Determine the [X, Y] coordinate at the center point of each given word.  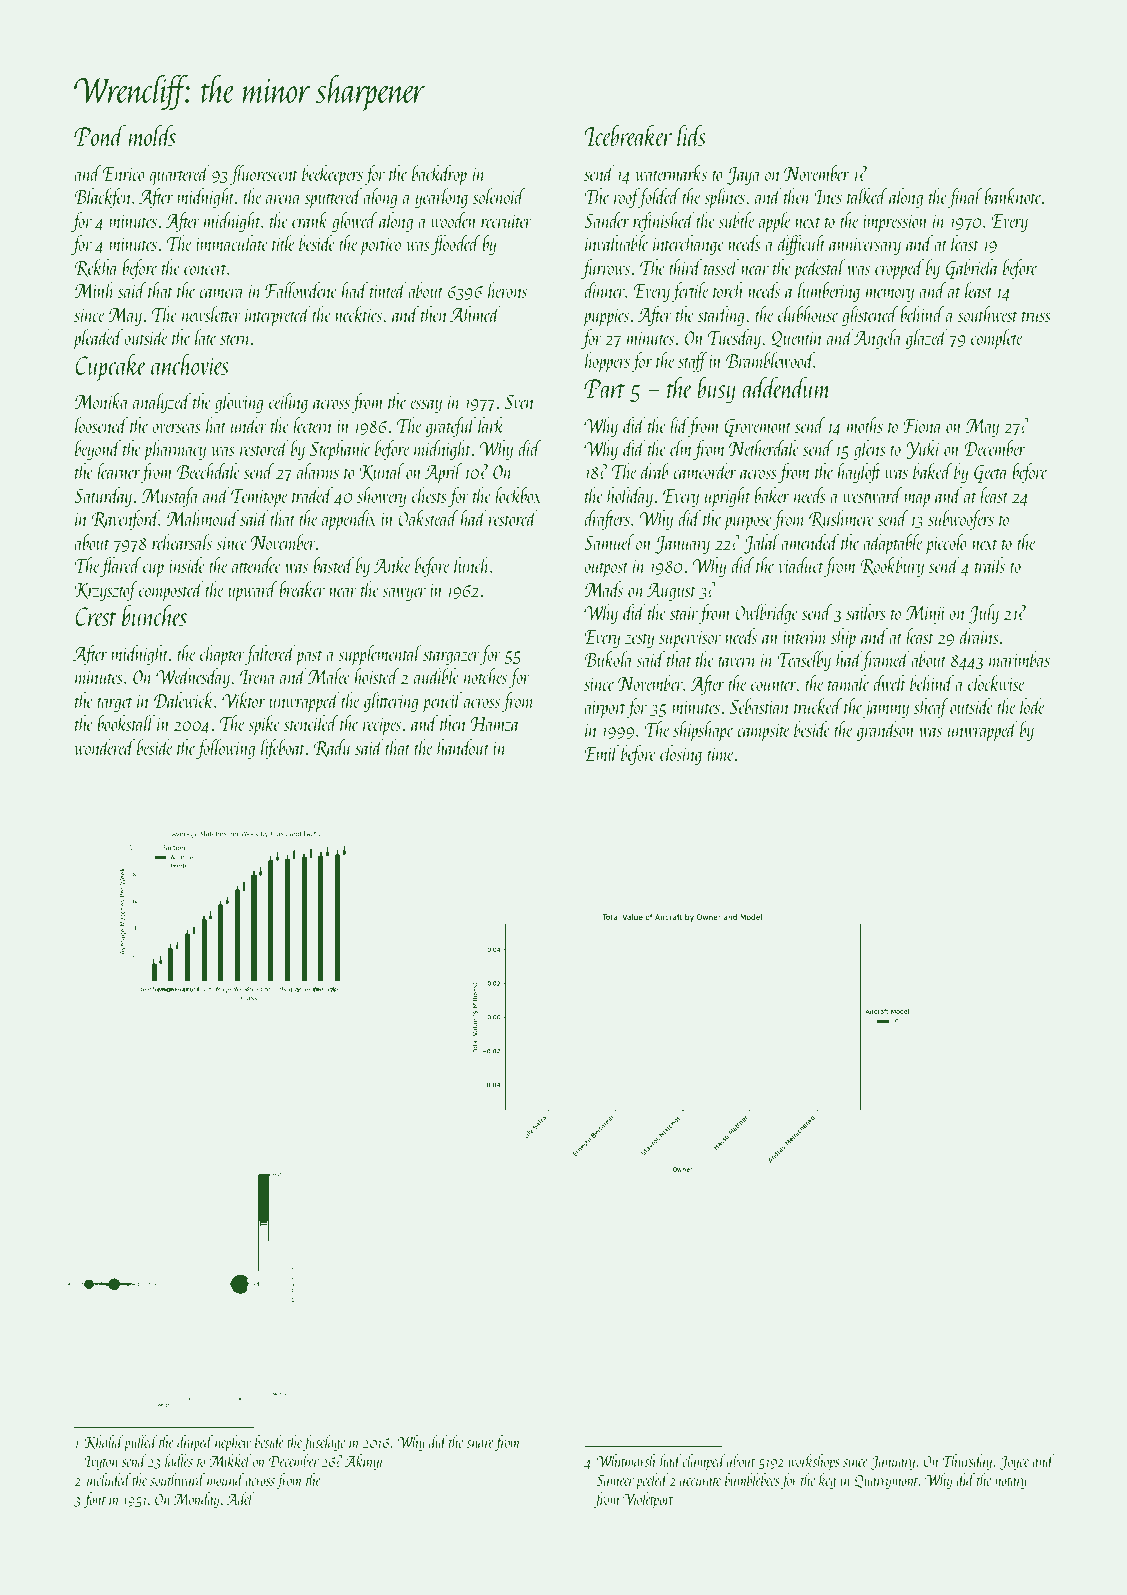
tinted [388, 290]
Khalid [104, 1442]
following [225, 749]
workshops [814, 1462]
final [965, 198]
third [685, 267]
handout [463, 747]
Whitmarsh [625, 1460]
